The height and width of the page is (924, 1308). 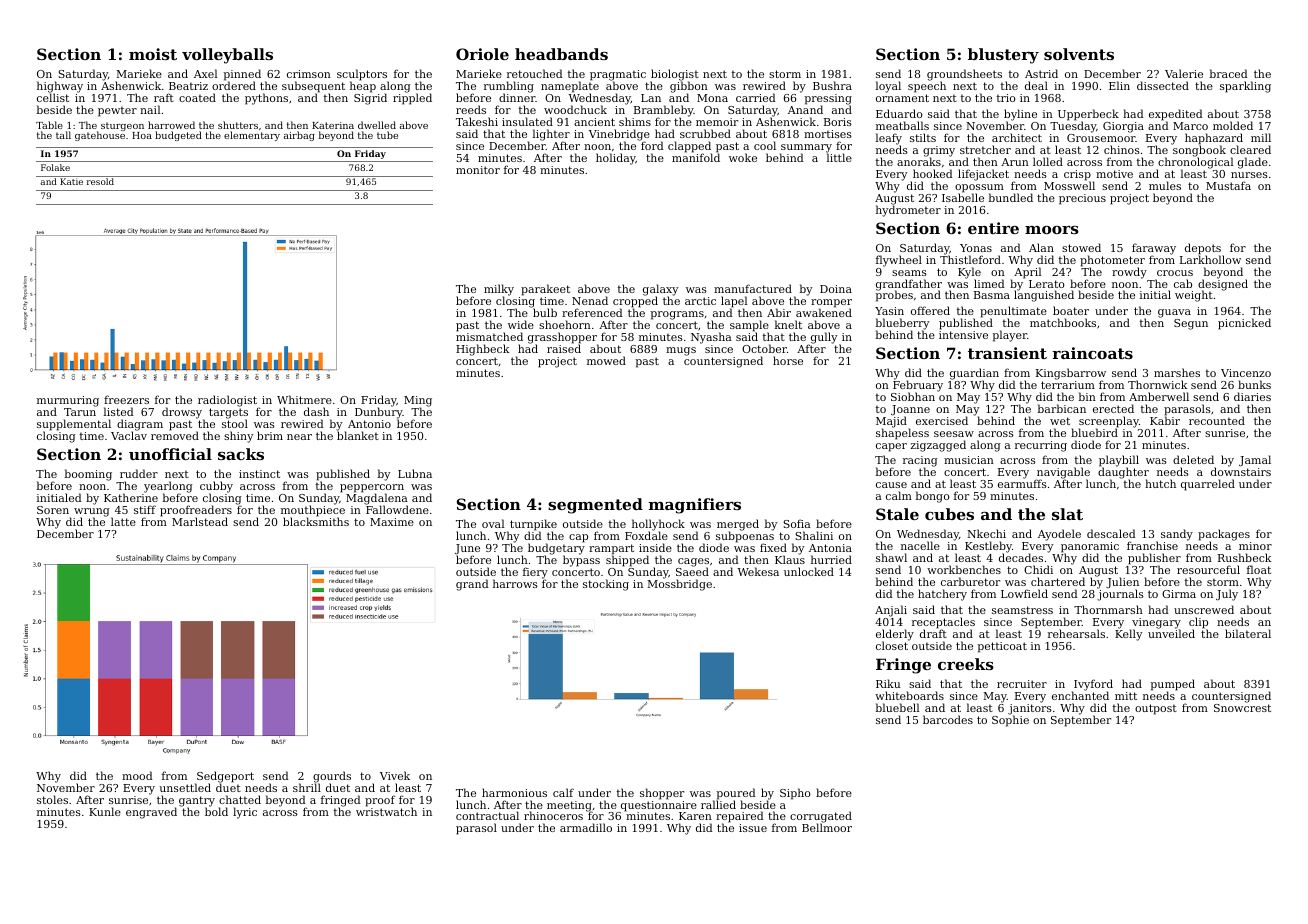 What do you see at coordinates (827, 828) in the page?
I see `Bellmoor` at bounding box center [827, 828].
